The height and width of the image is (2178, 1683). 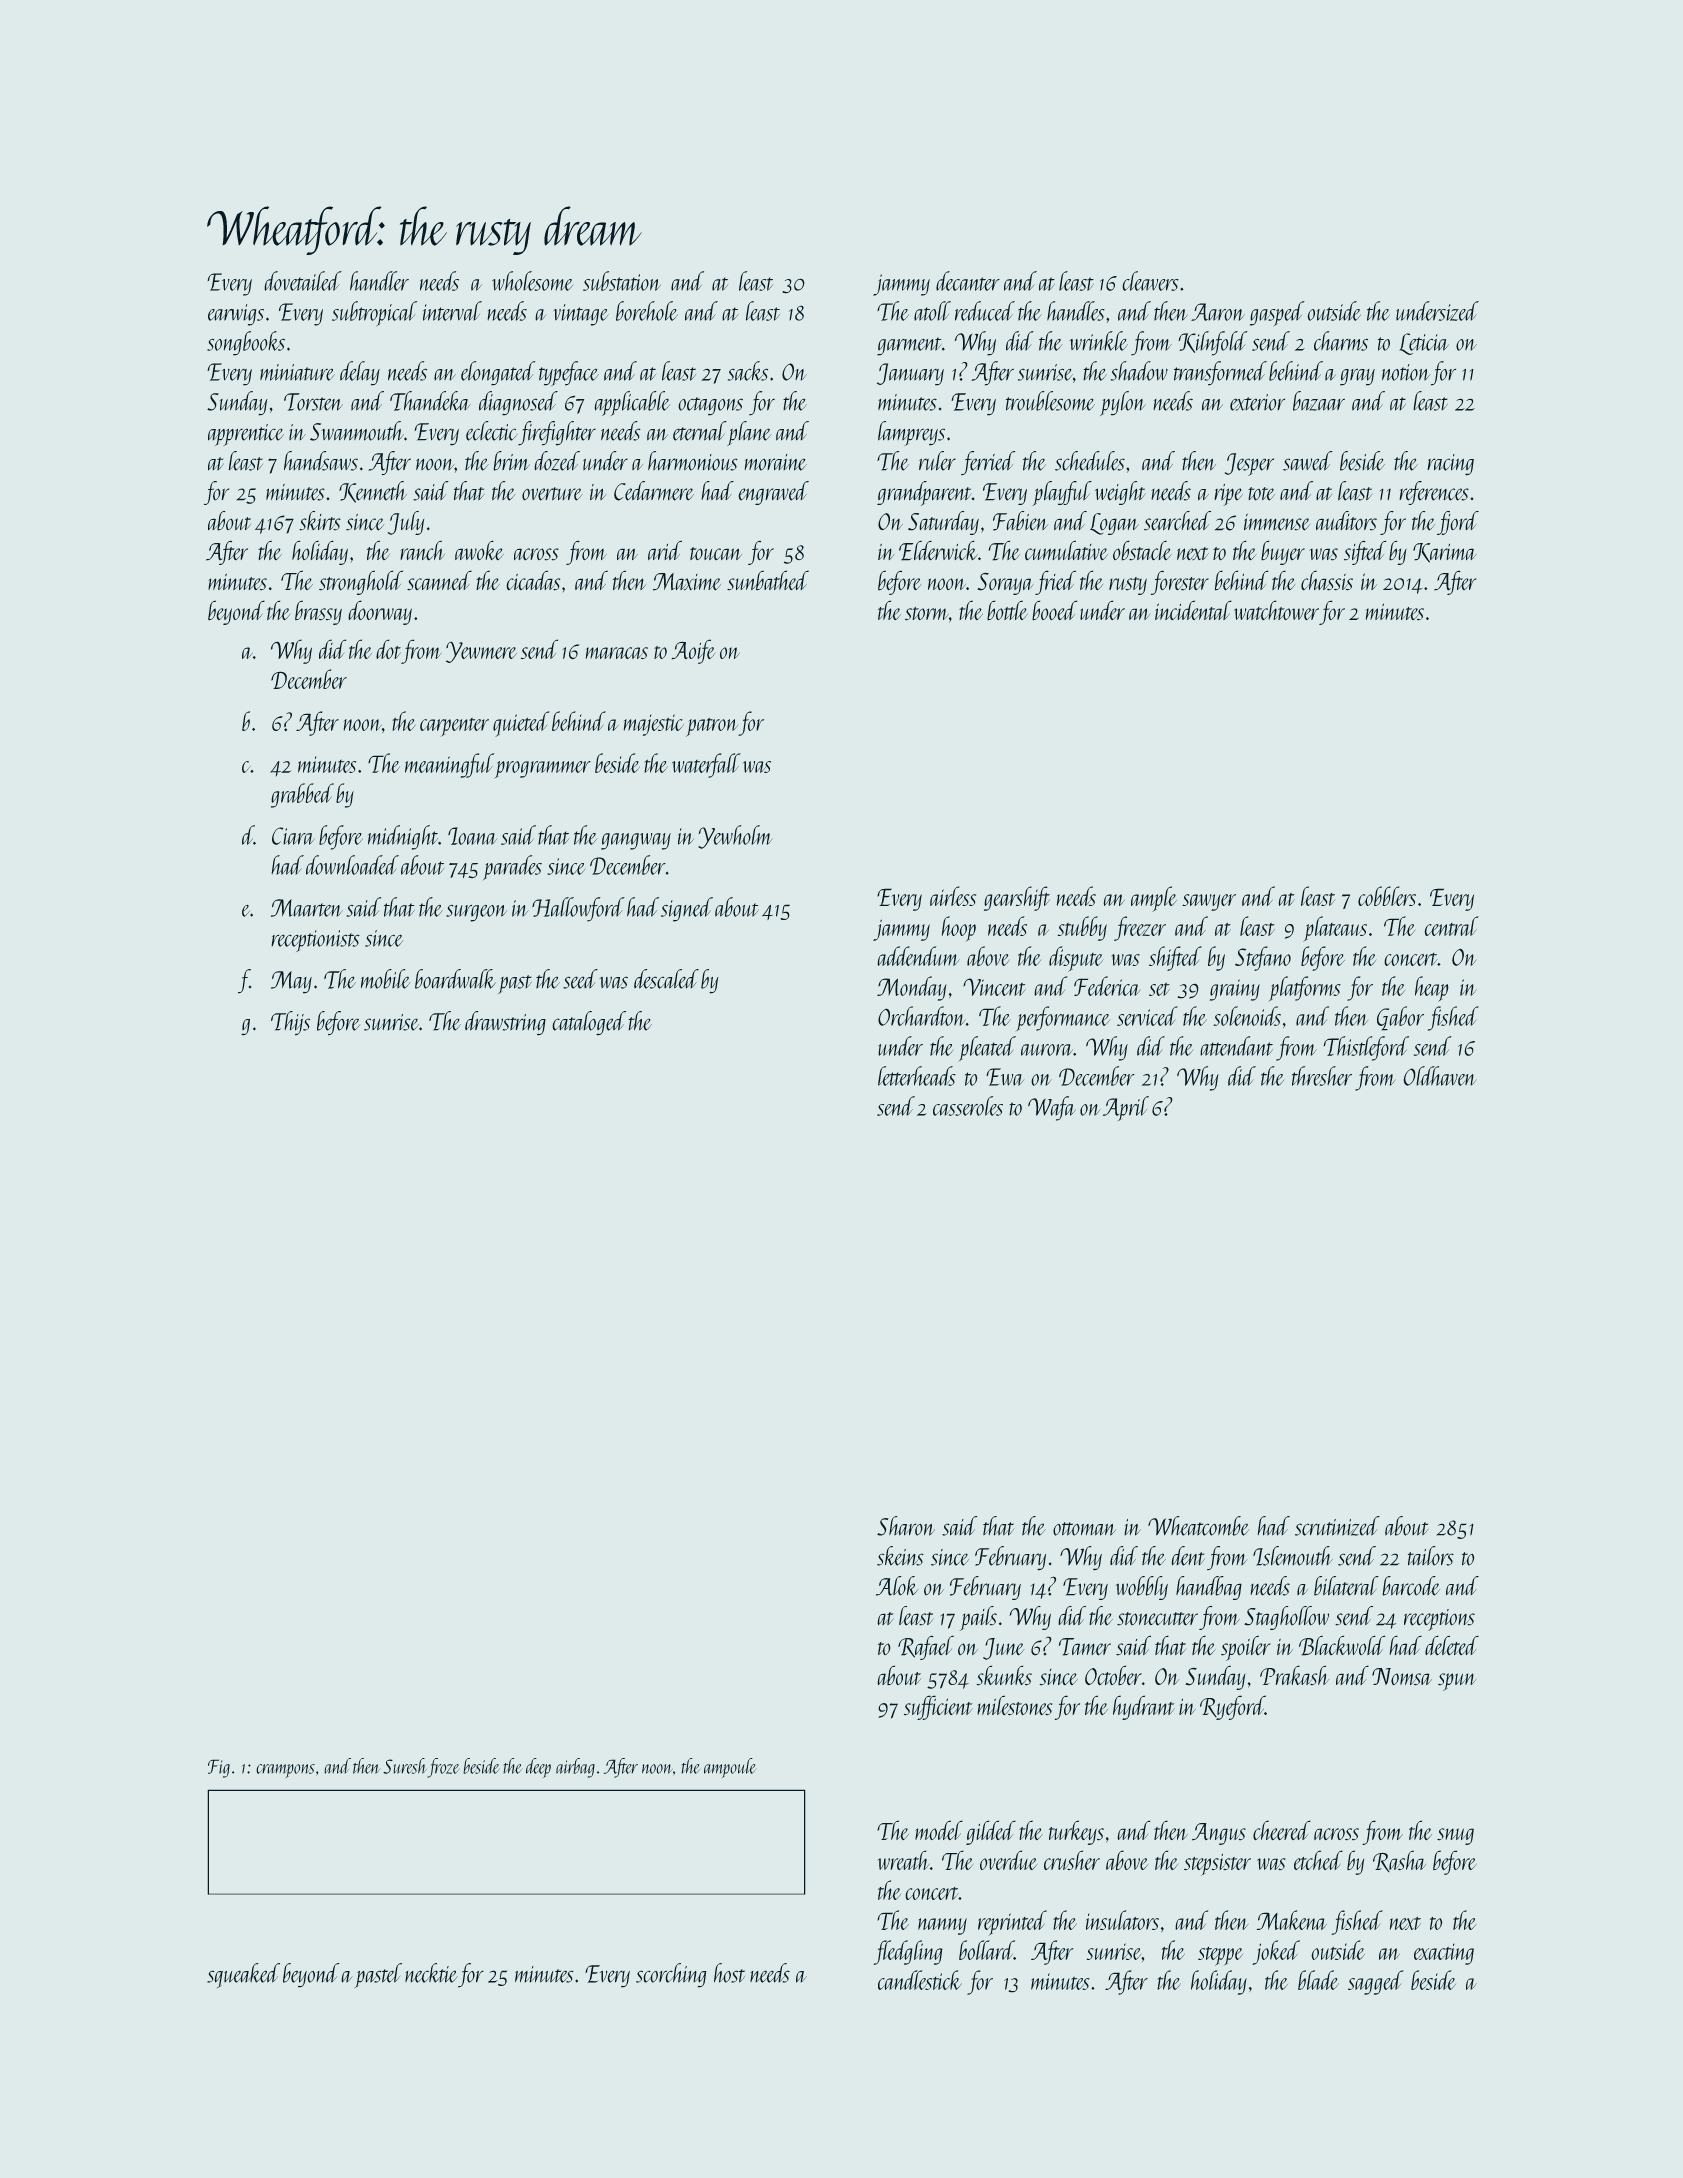 What do you see at coordinates (1123, 403) in the image?
I see `pylon` at bounding box center [1123, 403].
